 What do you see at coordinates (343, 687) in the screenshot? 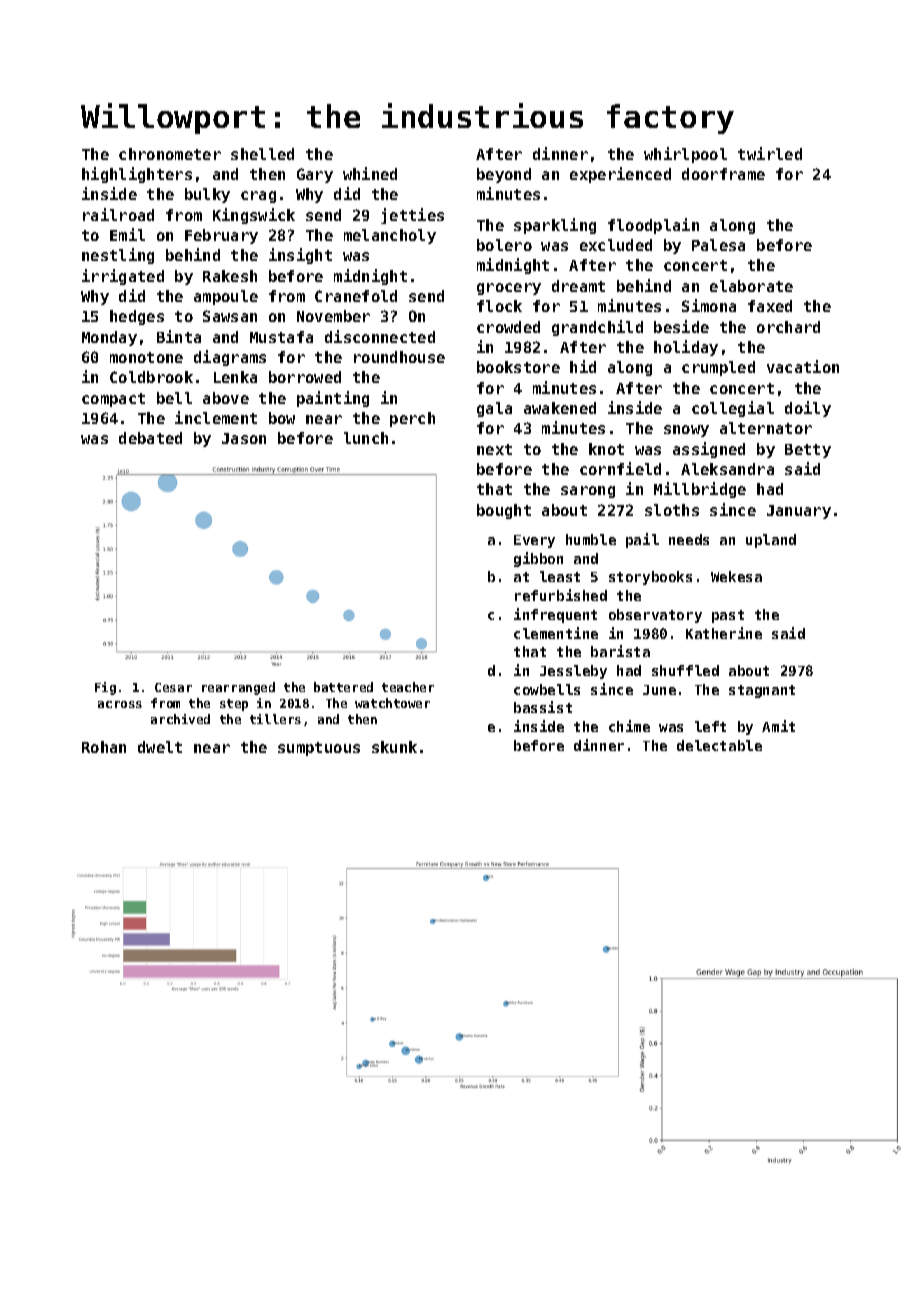
I see `battered` at bounding box center [343, 687].
